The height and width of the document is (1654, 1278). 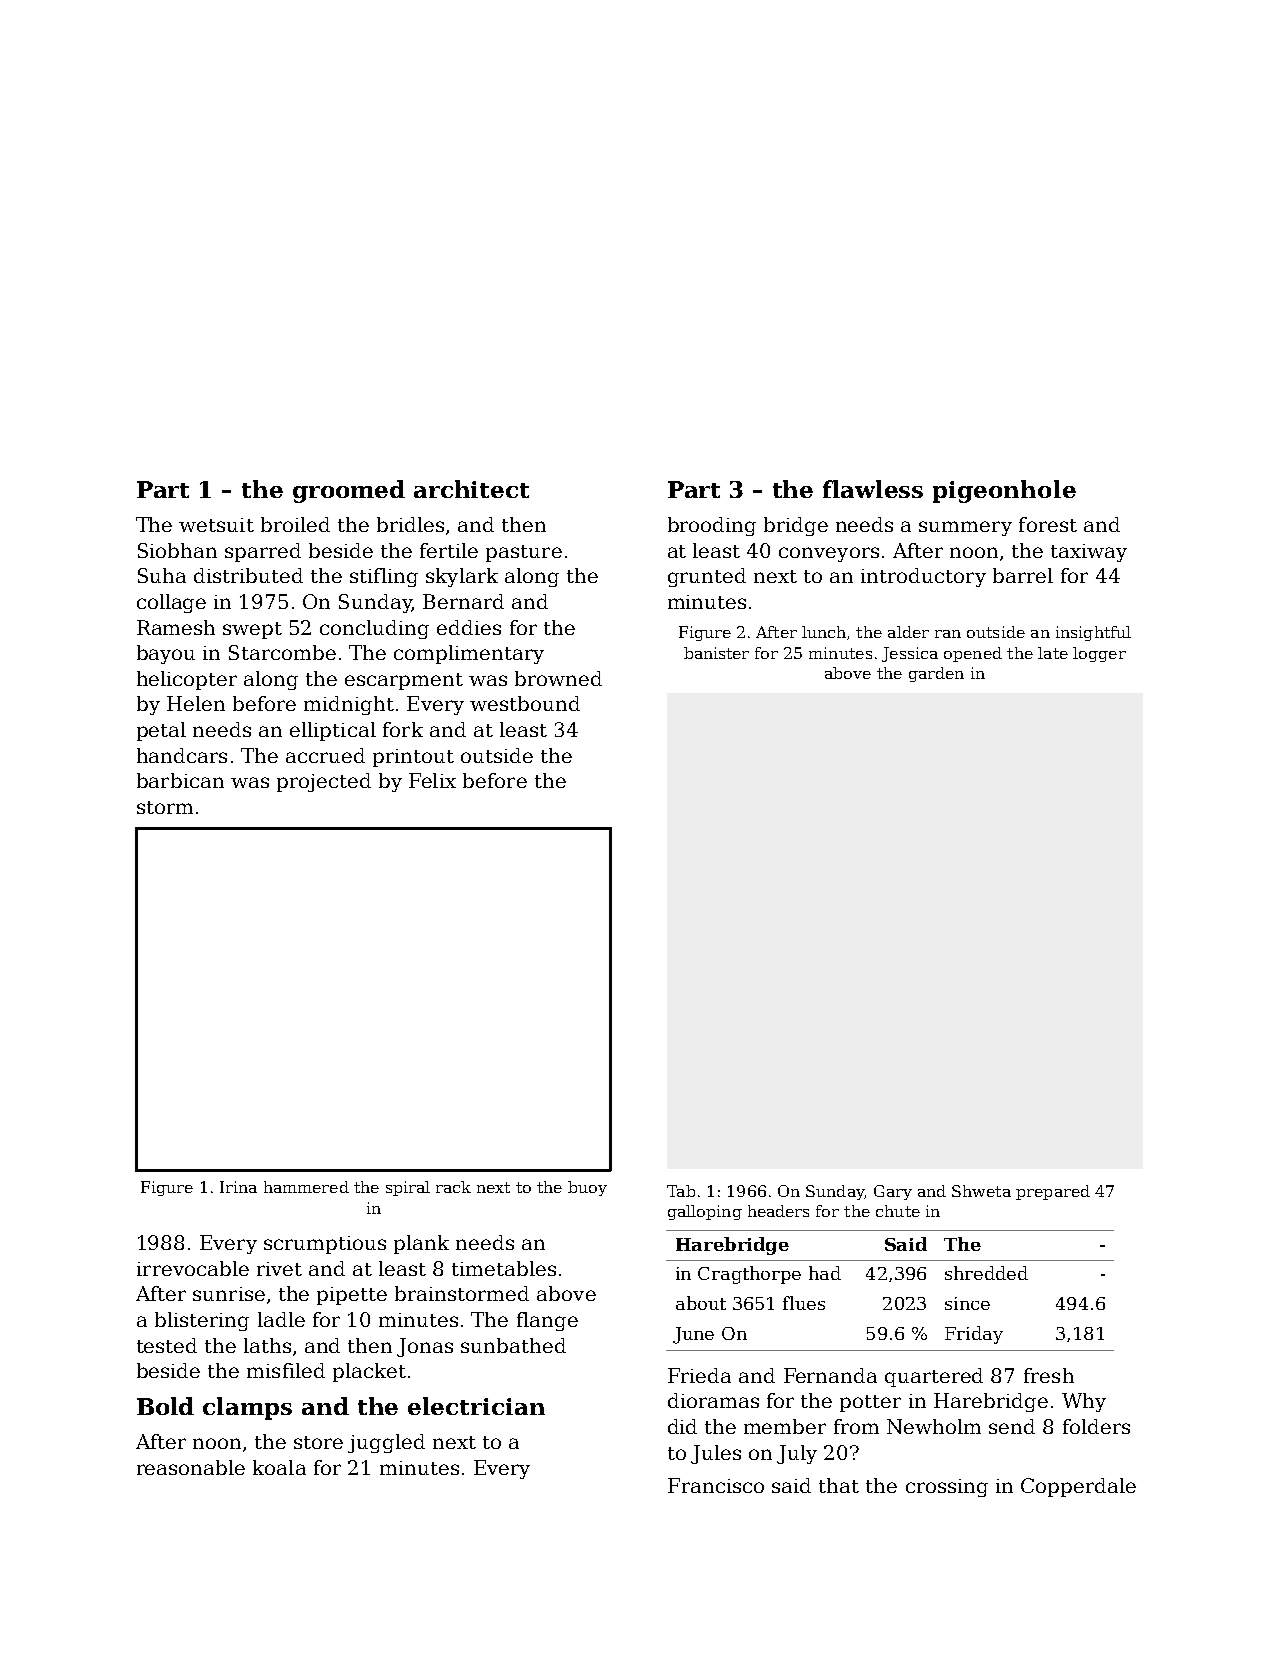 I want to click on did, so click(x=682, y=1426).
